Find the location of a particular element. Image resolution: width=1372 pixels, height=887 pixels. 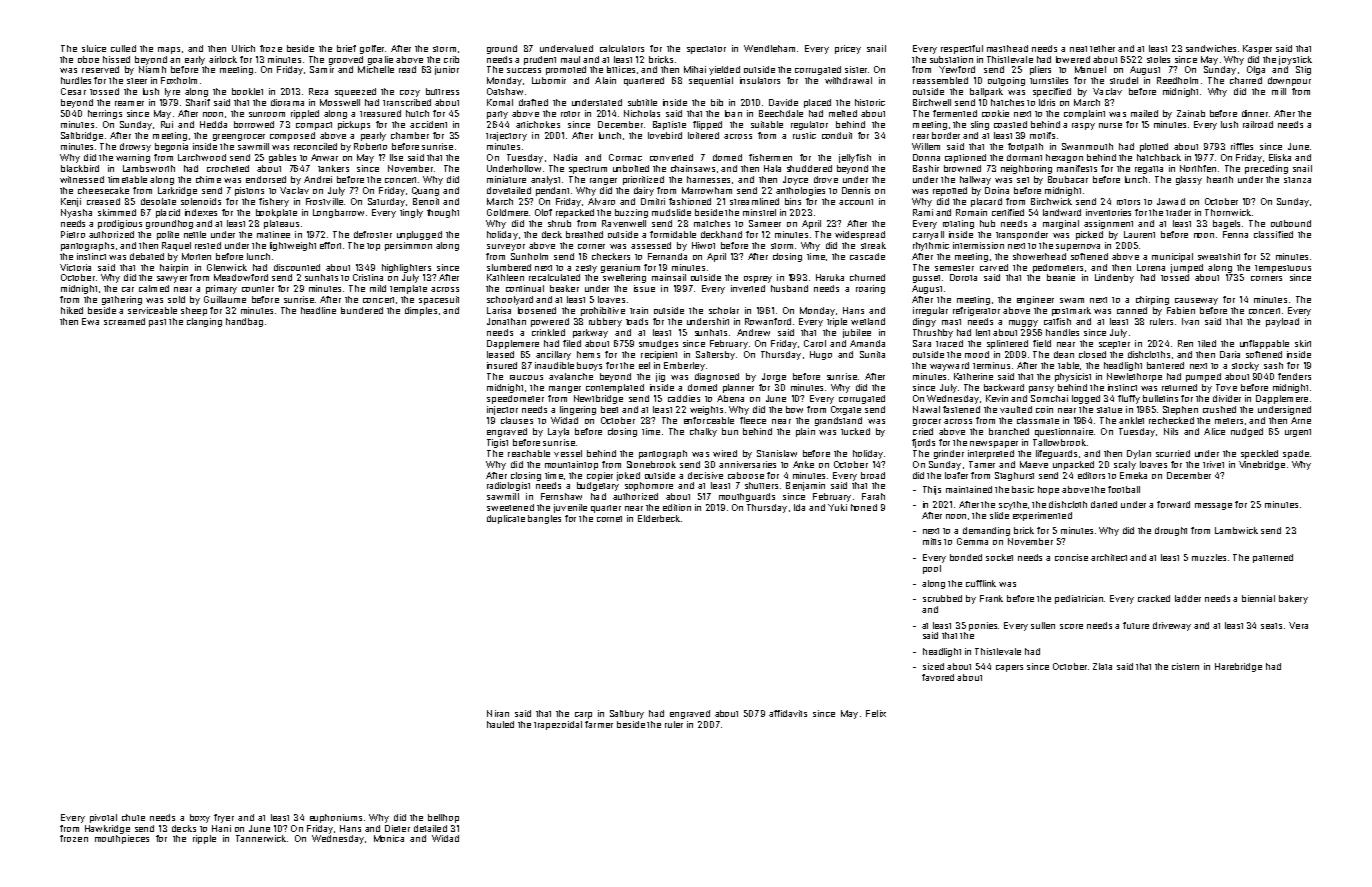

Guillaume is located at coordinates (225, 299).
